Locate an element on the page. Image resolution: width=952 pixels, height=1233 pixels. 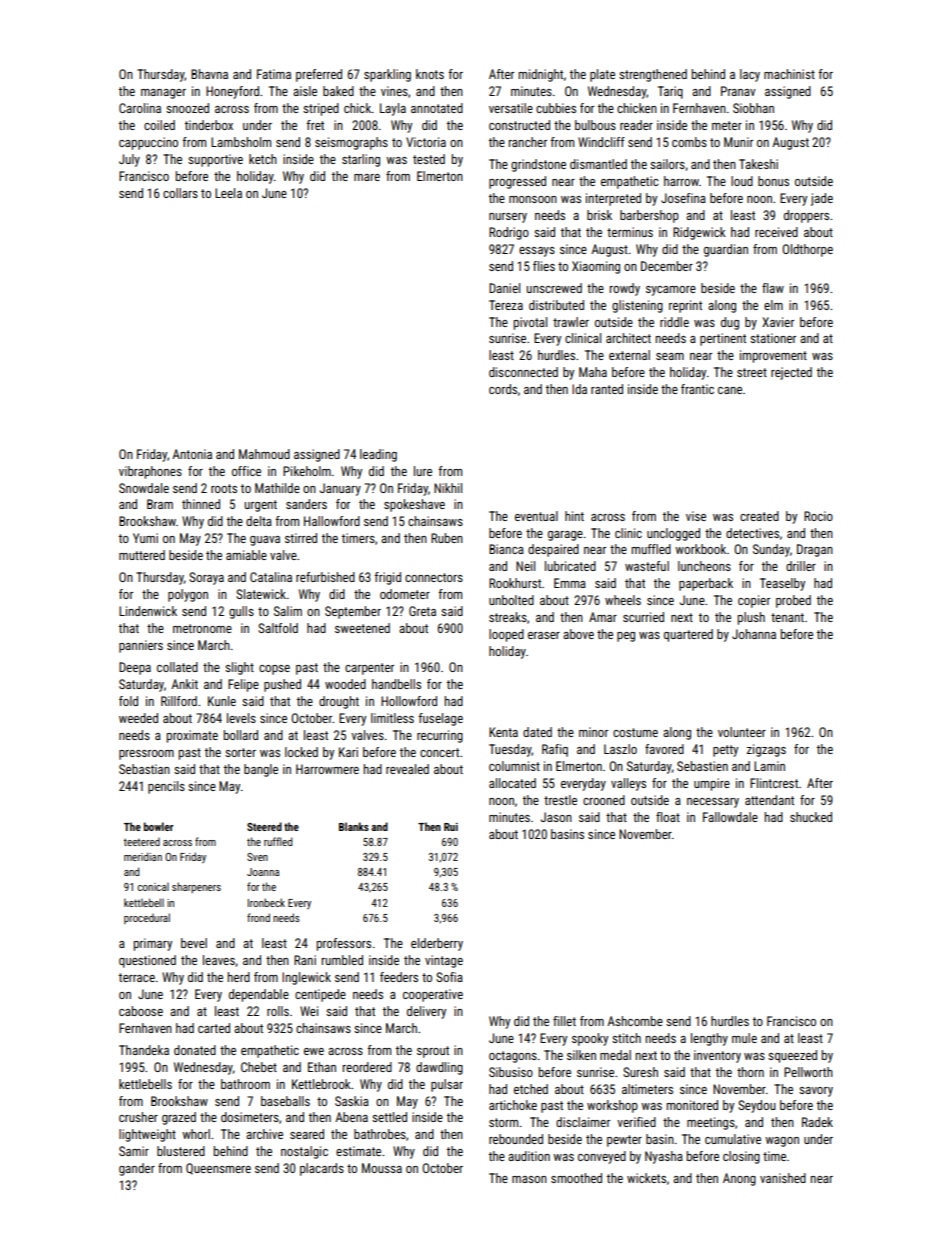
disconnected is located at coordinates (523, 372).
